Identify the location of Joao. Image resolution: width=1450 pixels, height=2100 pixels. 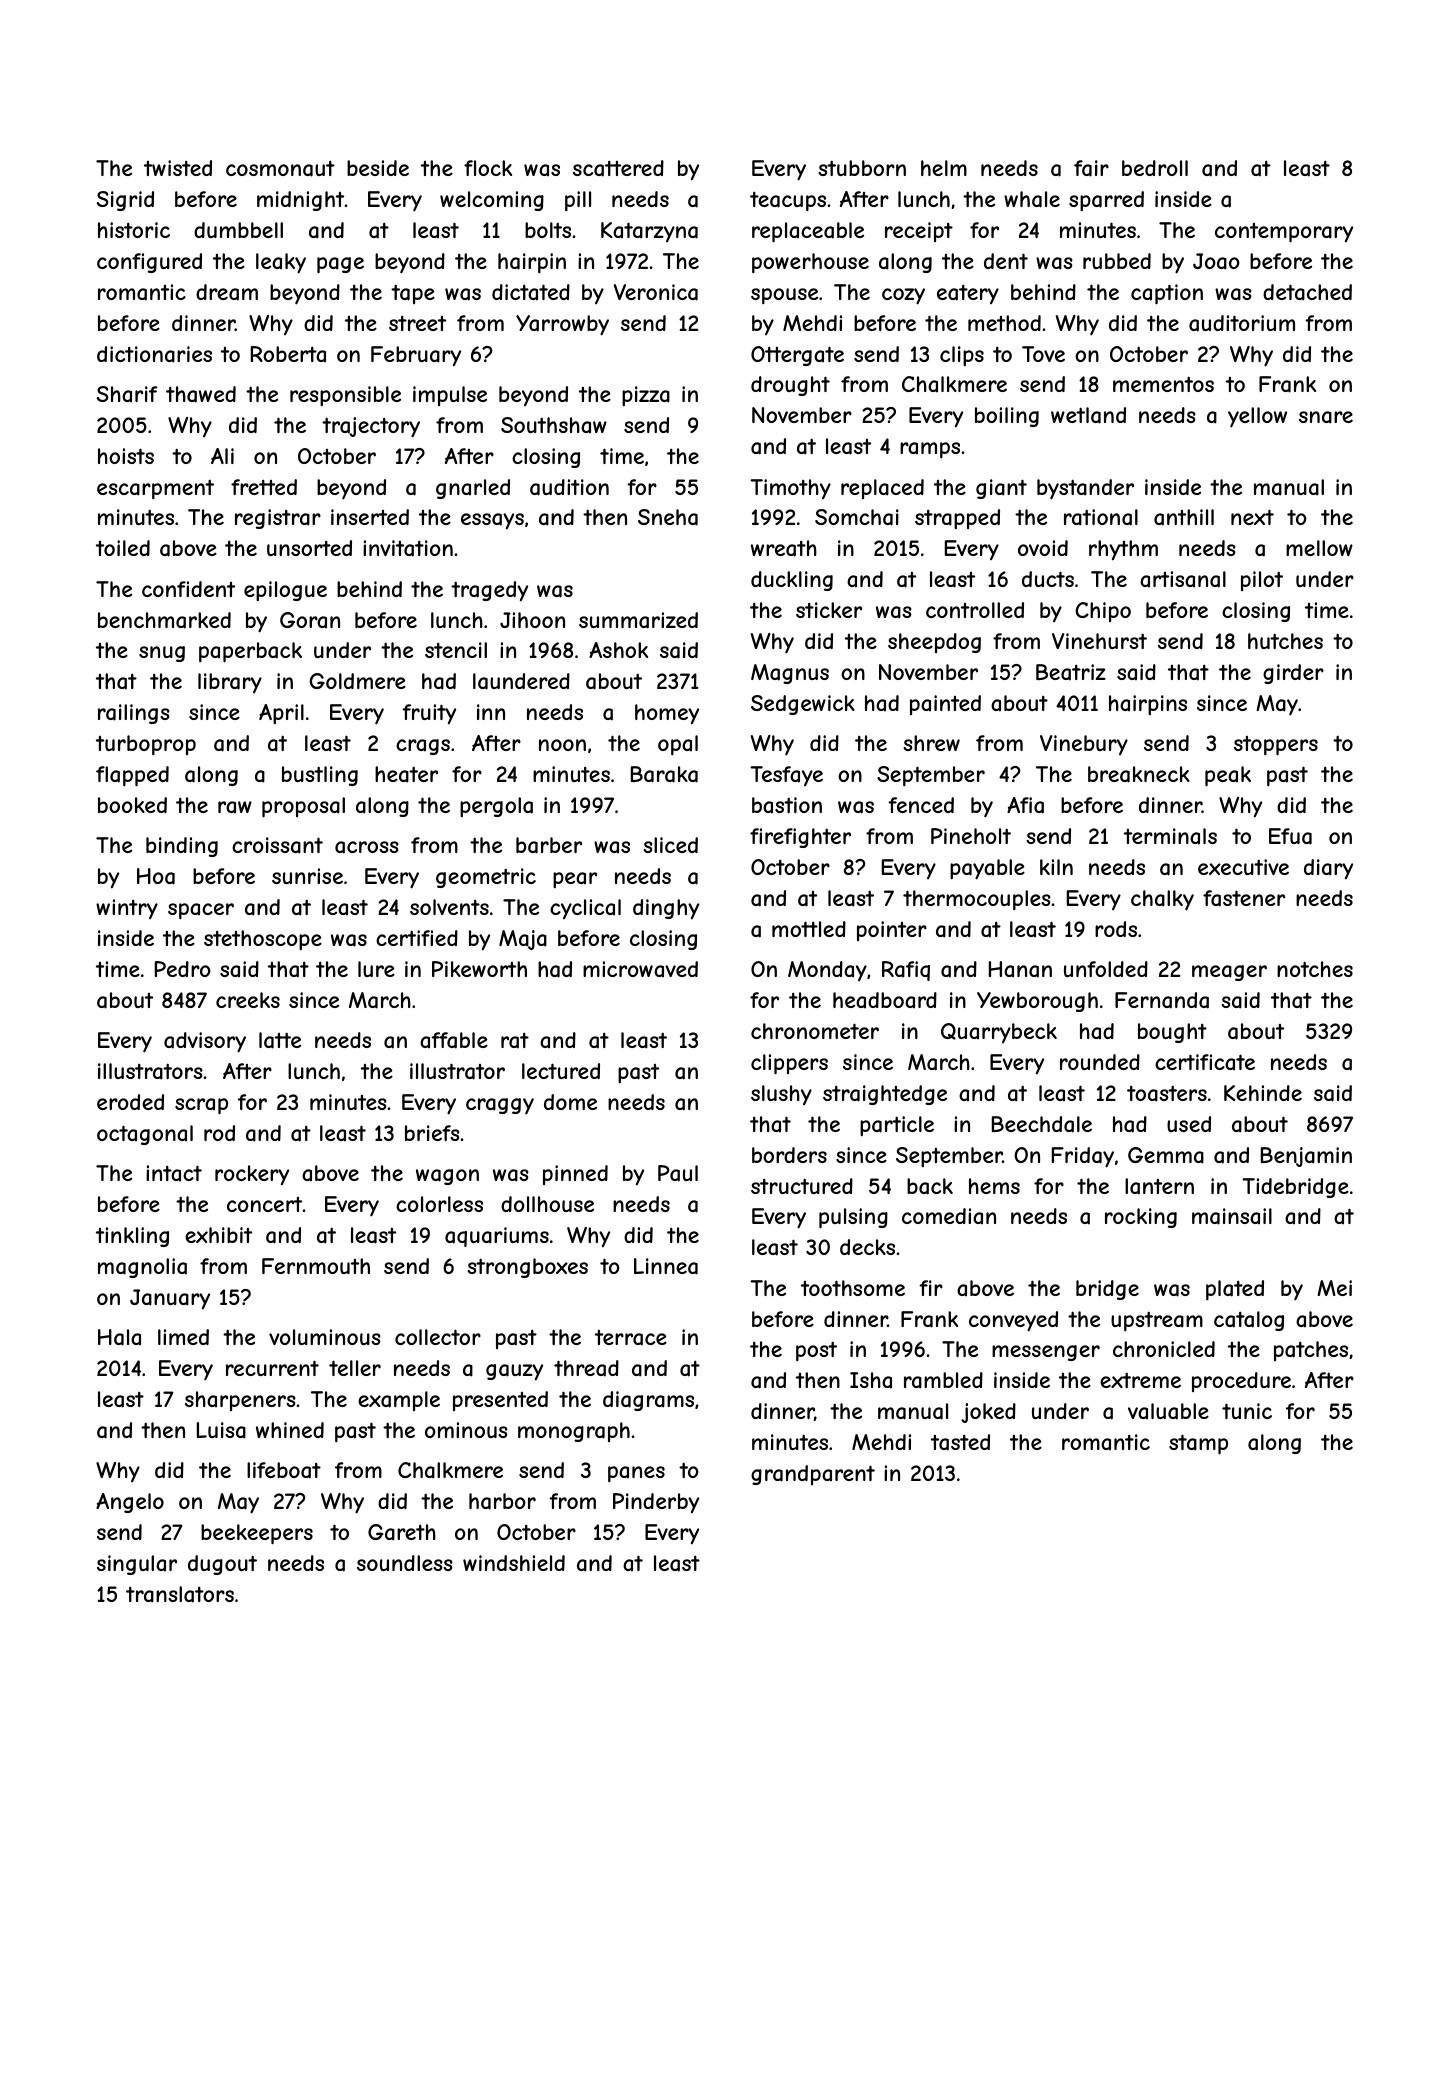
(1216, 261).
